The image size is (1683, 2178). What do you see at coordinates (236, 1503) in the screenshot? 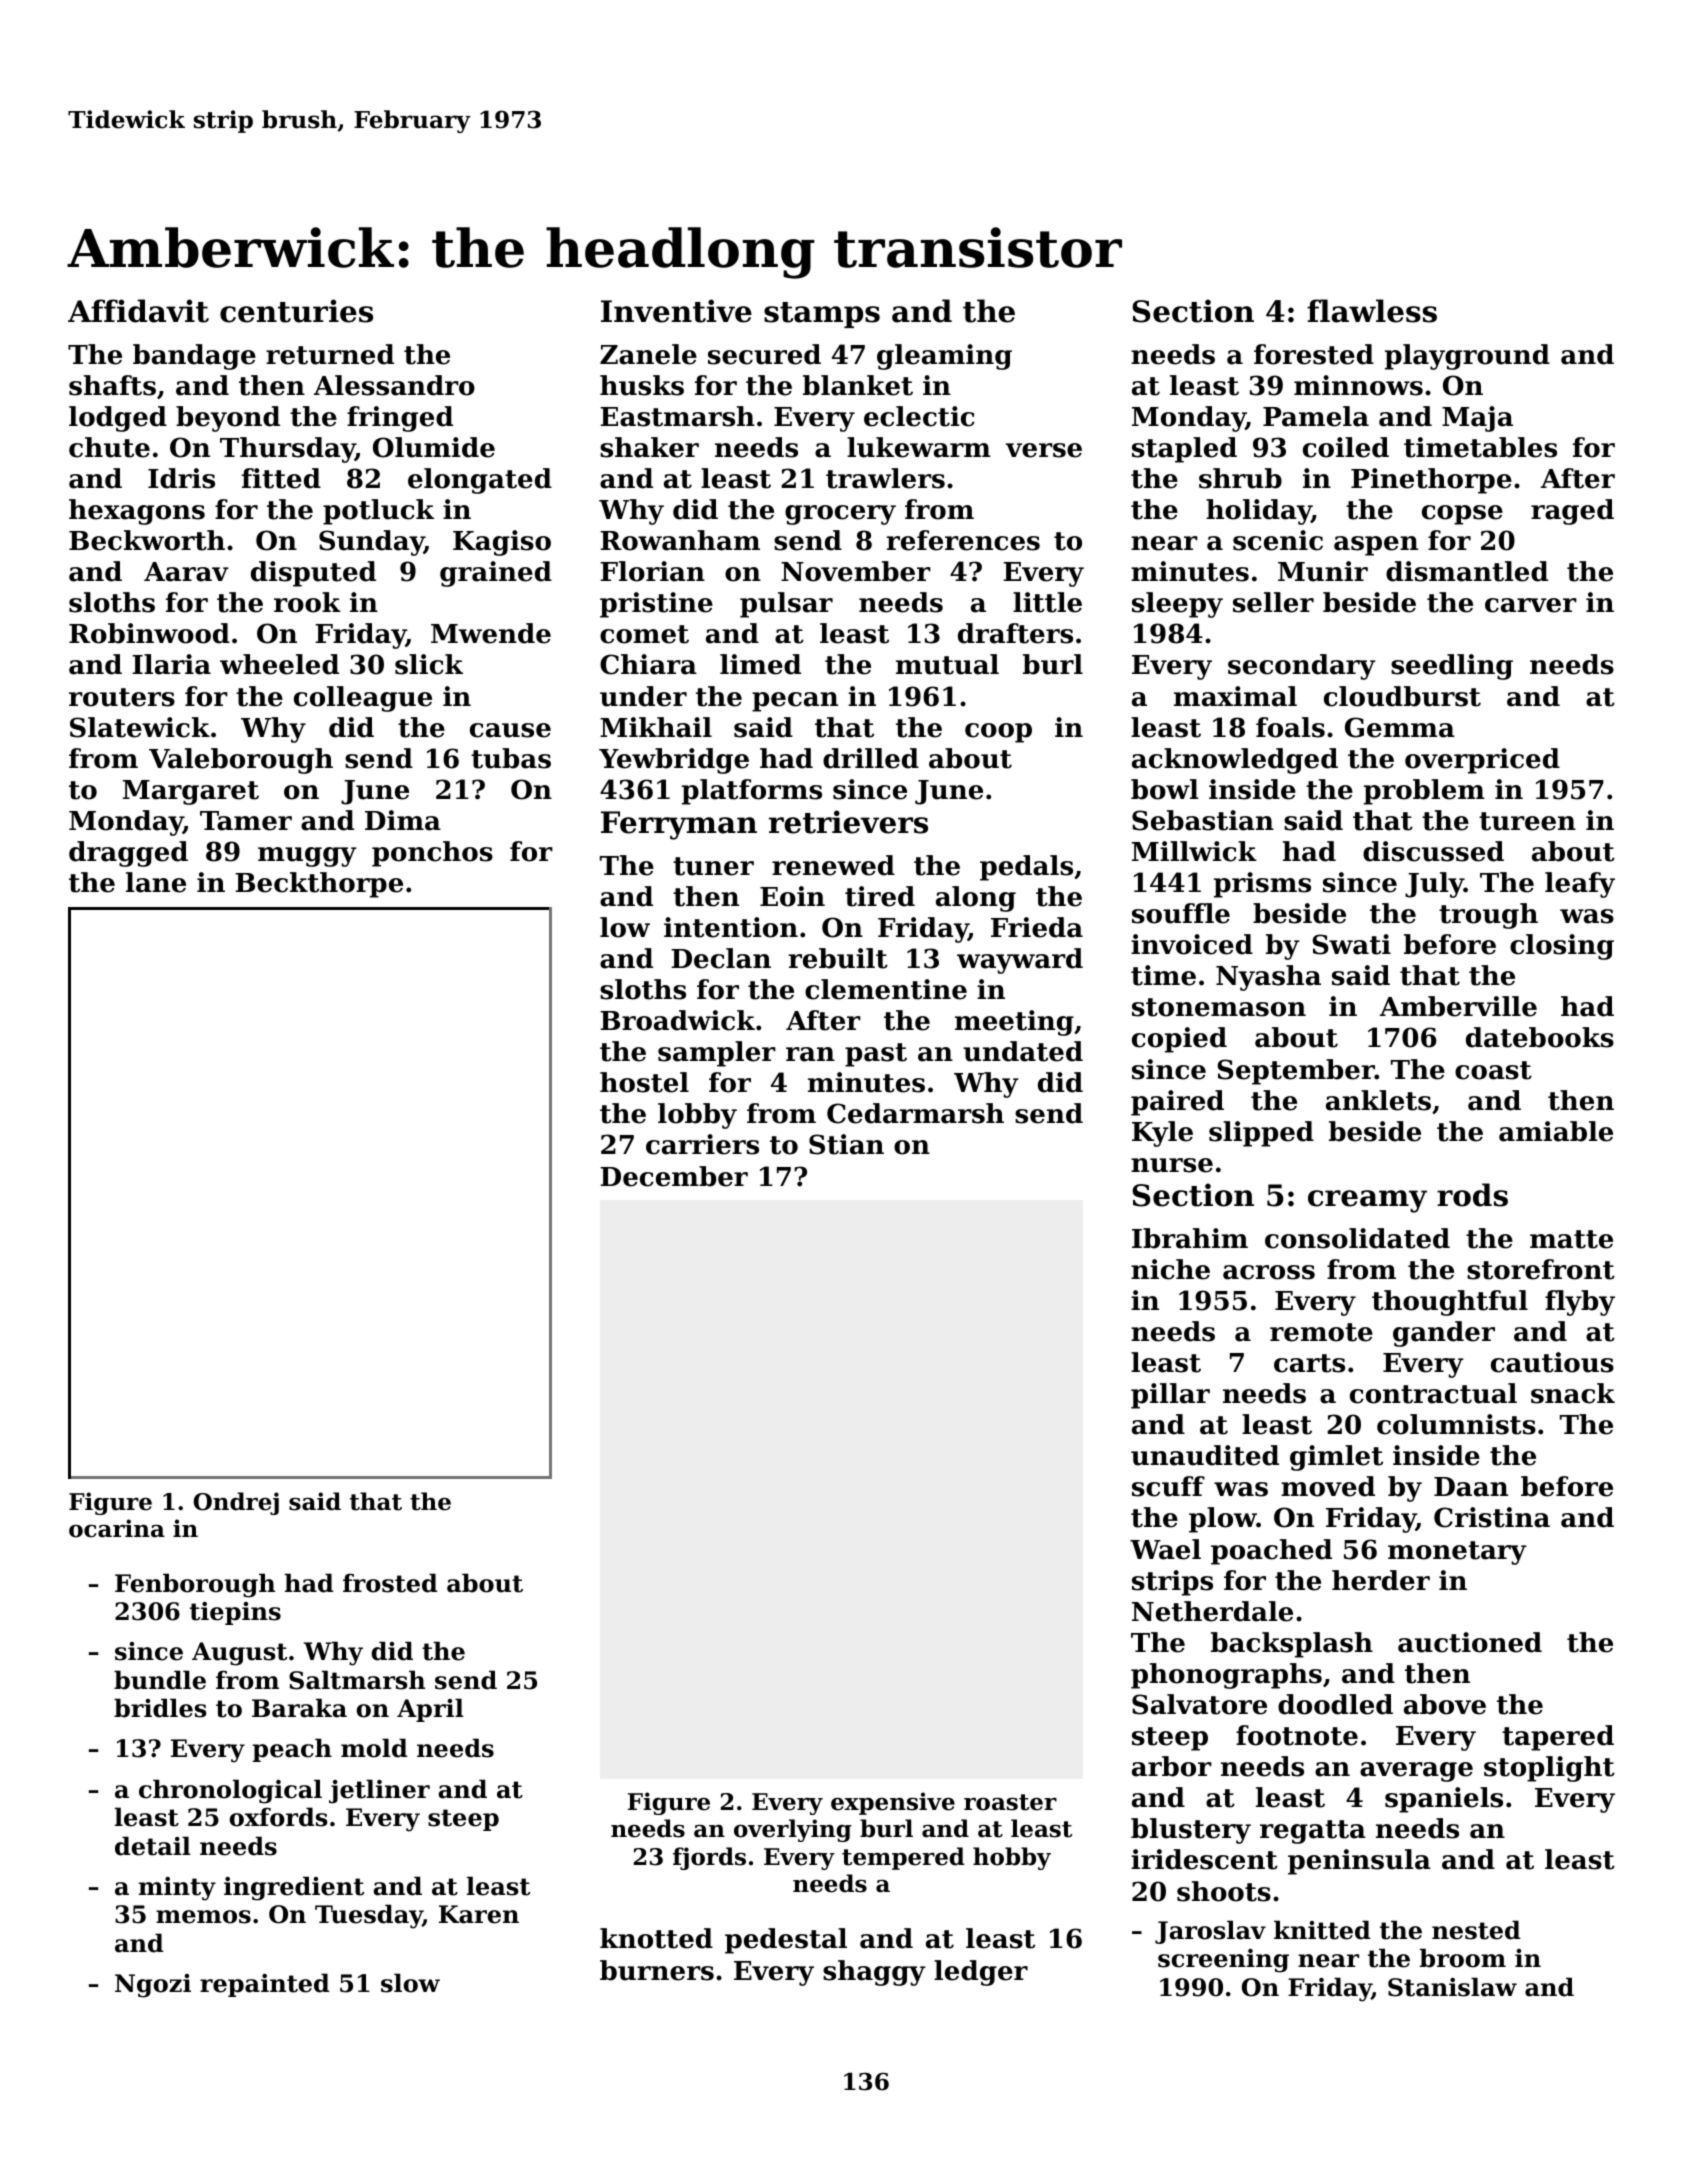
I see `Ondrej` at bounding box center [236, 1503].
